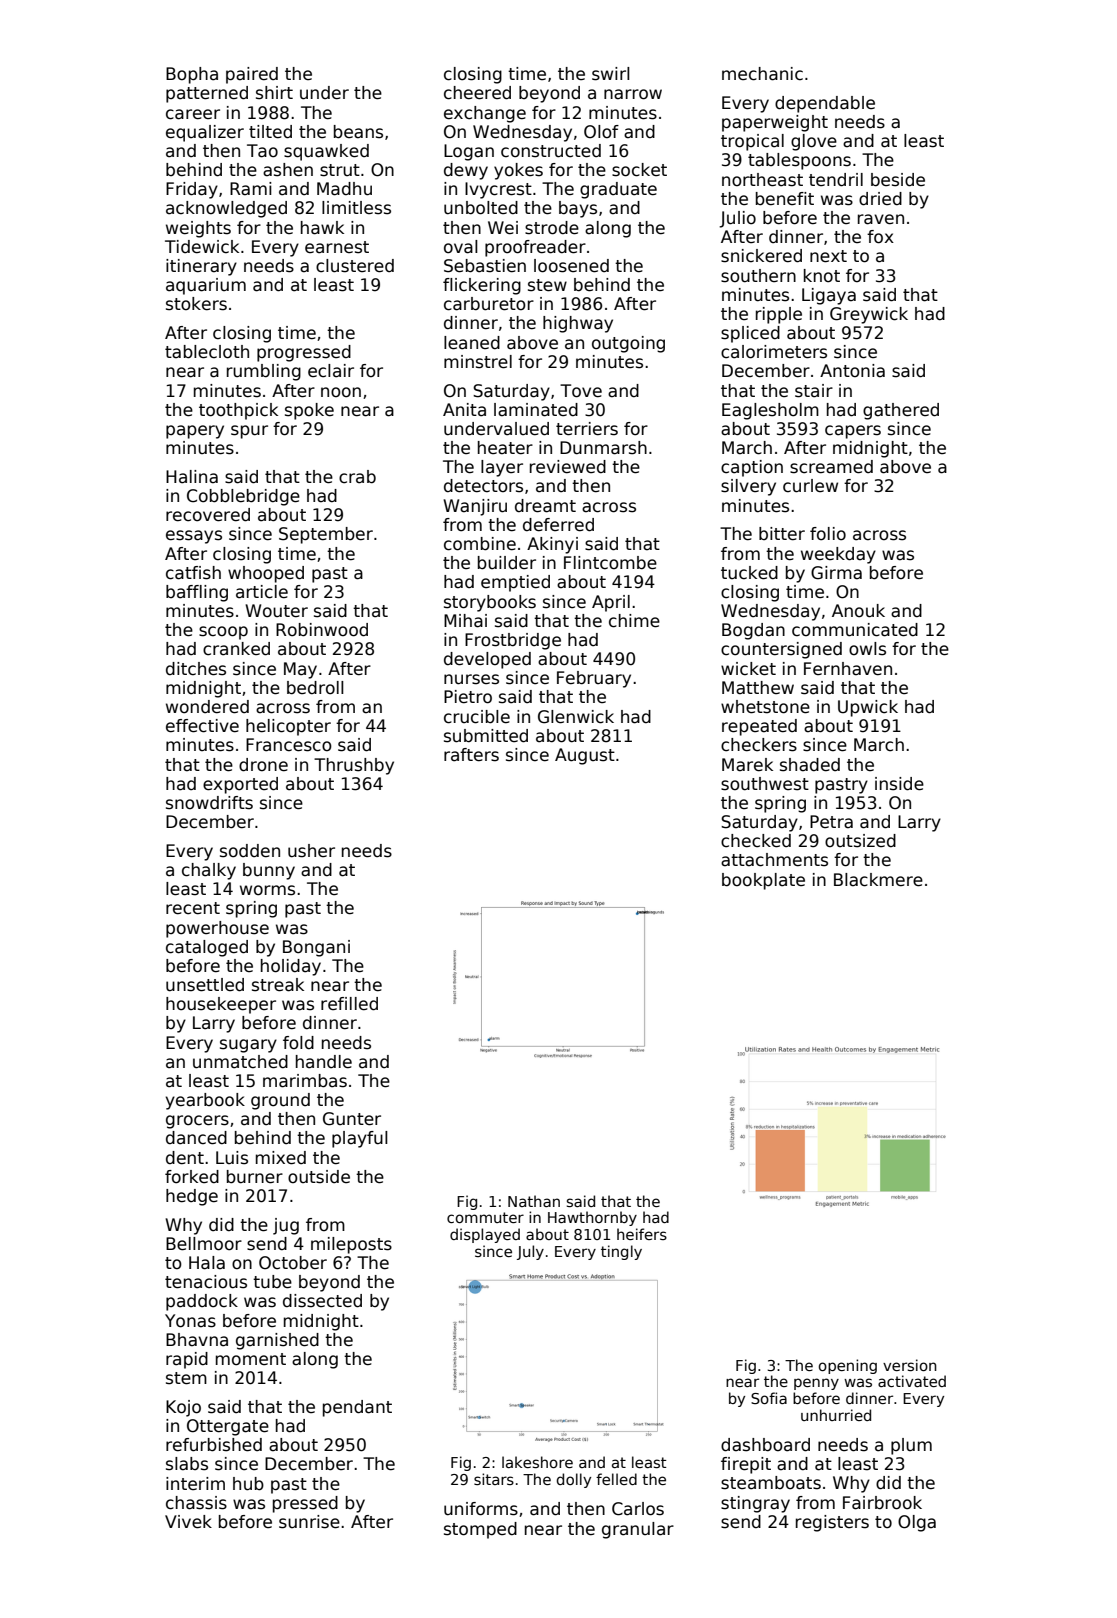 The width and height of the document is (1117, 1618). What do you see at coordinates (481, 1509) in the document?
I see `uniforms` at bounding box center [481, 1509].
